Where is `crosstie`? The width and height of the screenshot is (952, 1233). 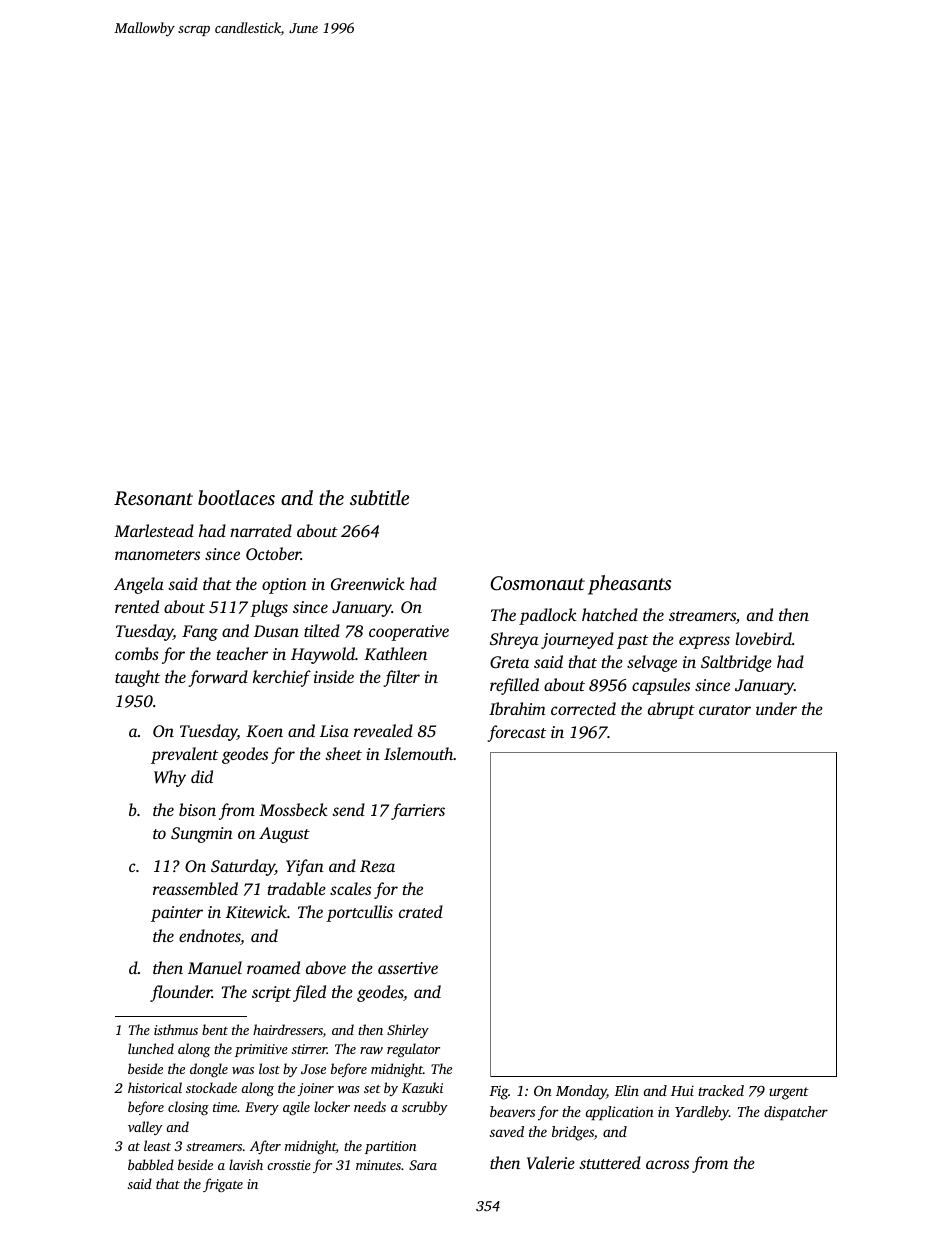
crosstie is located at coordinates (289, 1165).
